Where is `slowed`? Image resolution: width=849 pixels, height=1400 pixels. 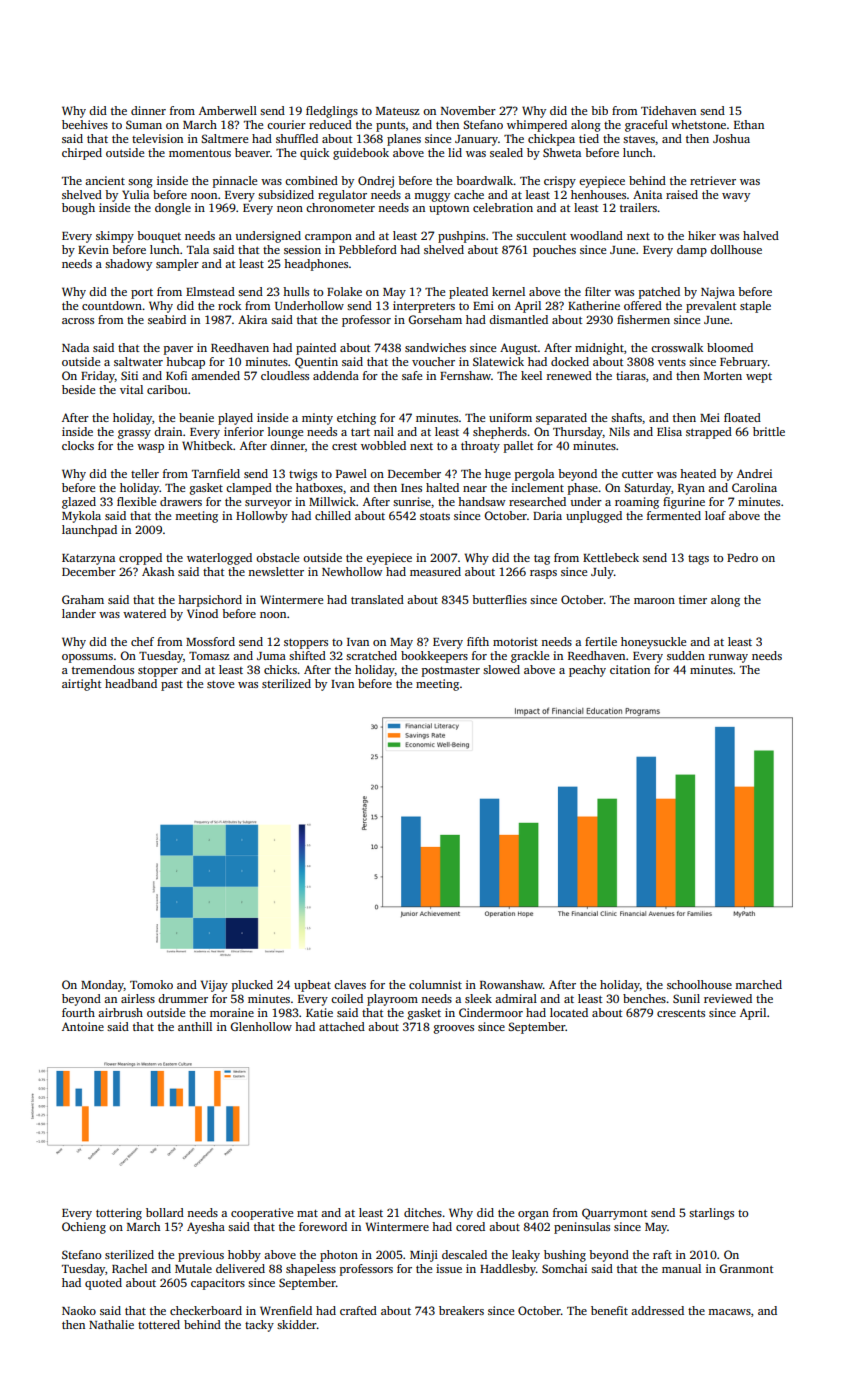 slowed is located at coordinates (501, 669).
